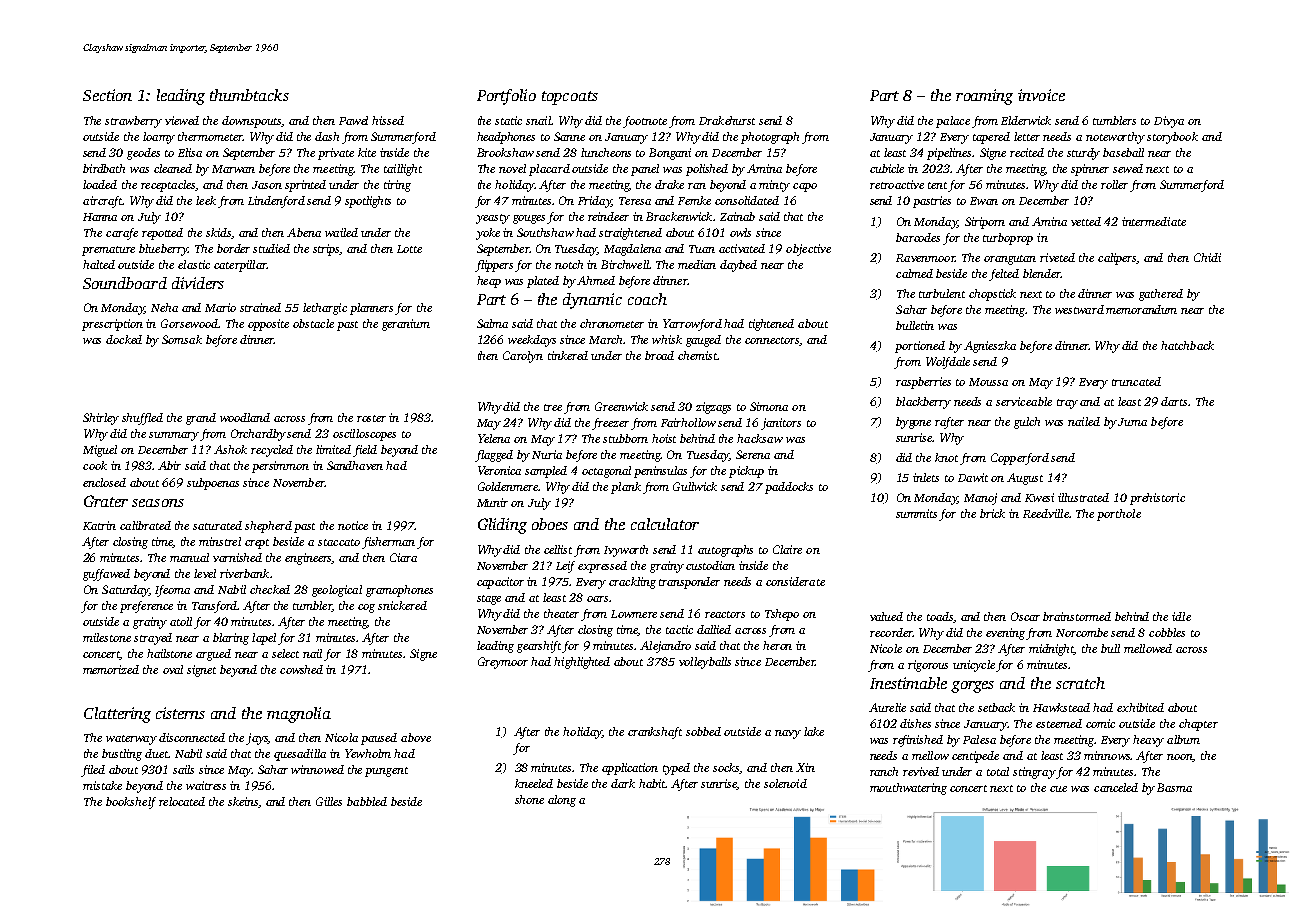 The image size is (1308, 924). What do you see at coordinates (1041, 95) in the screenshot?
I see `invoice` at bounding box center [1041, 95].
